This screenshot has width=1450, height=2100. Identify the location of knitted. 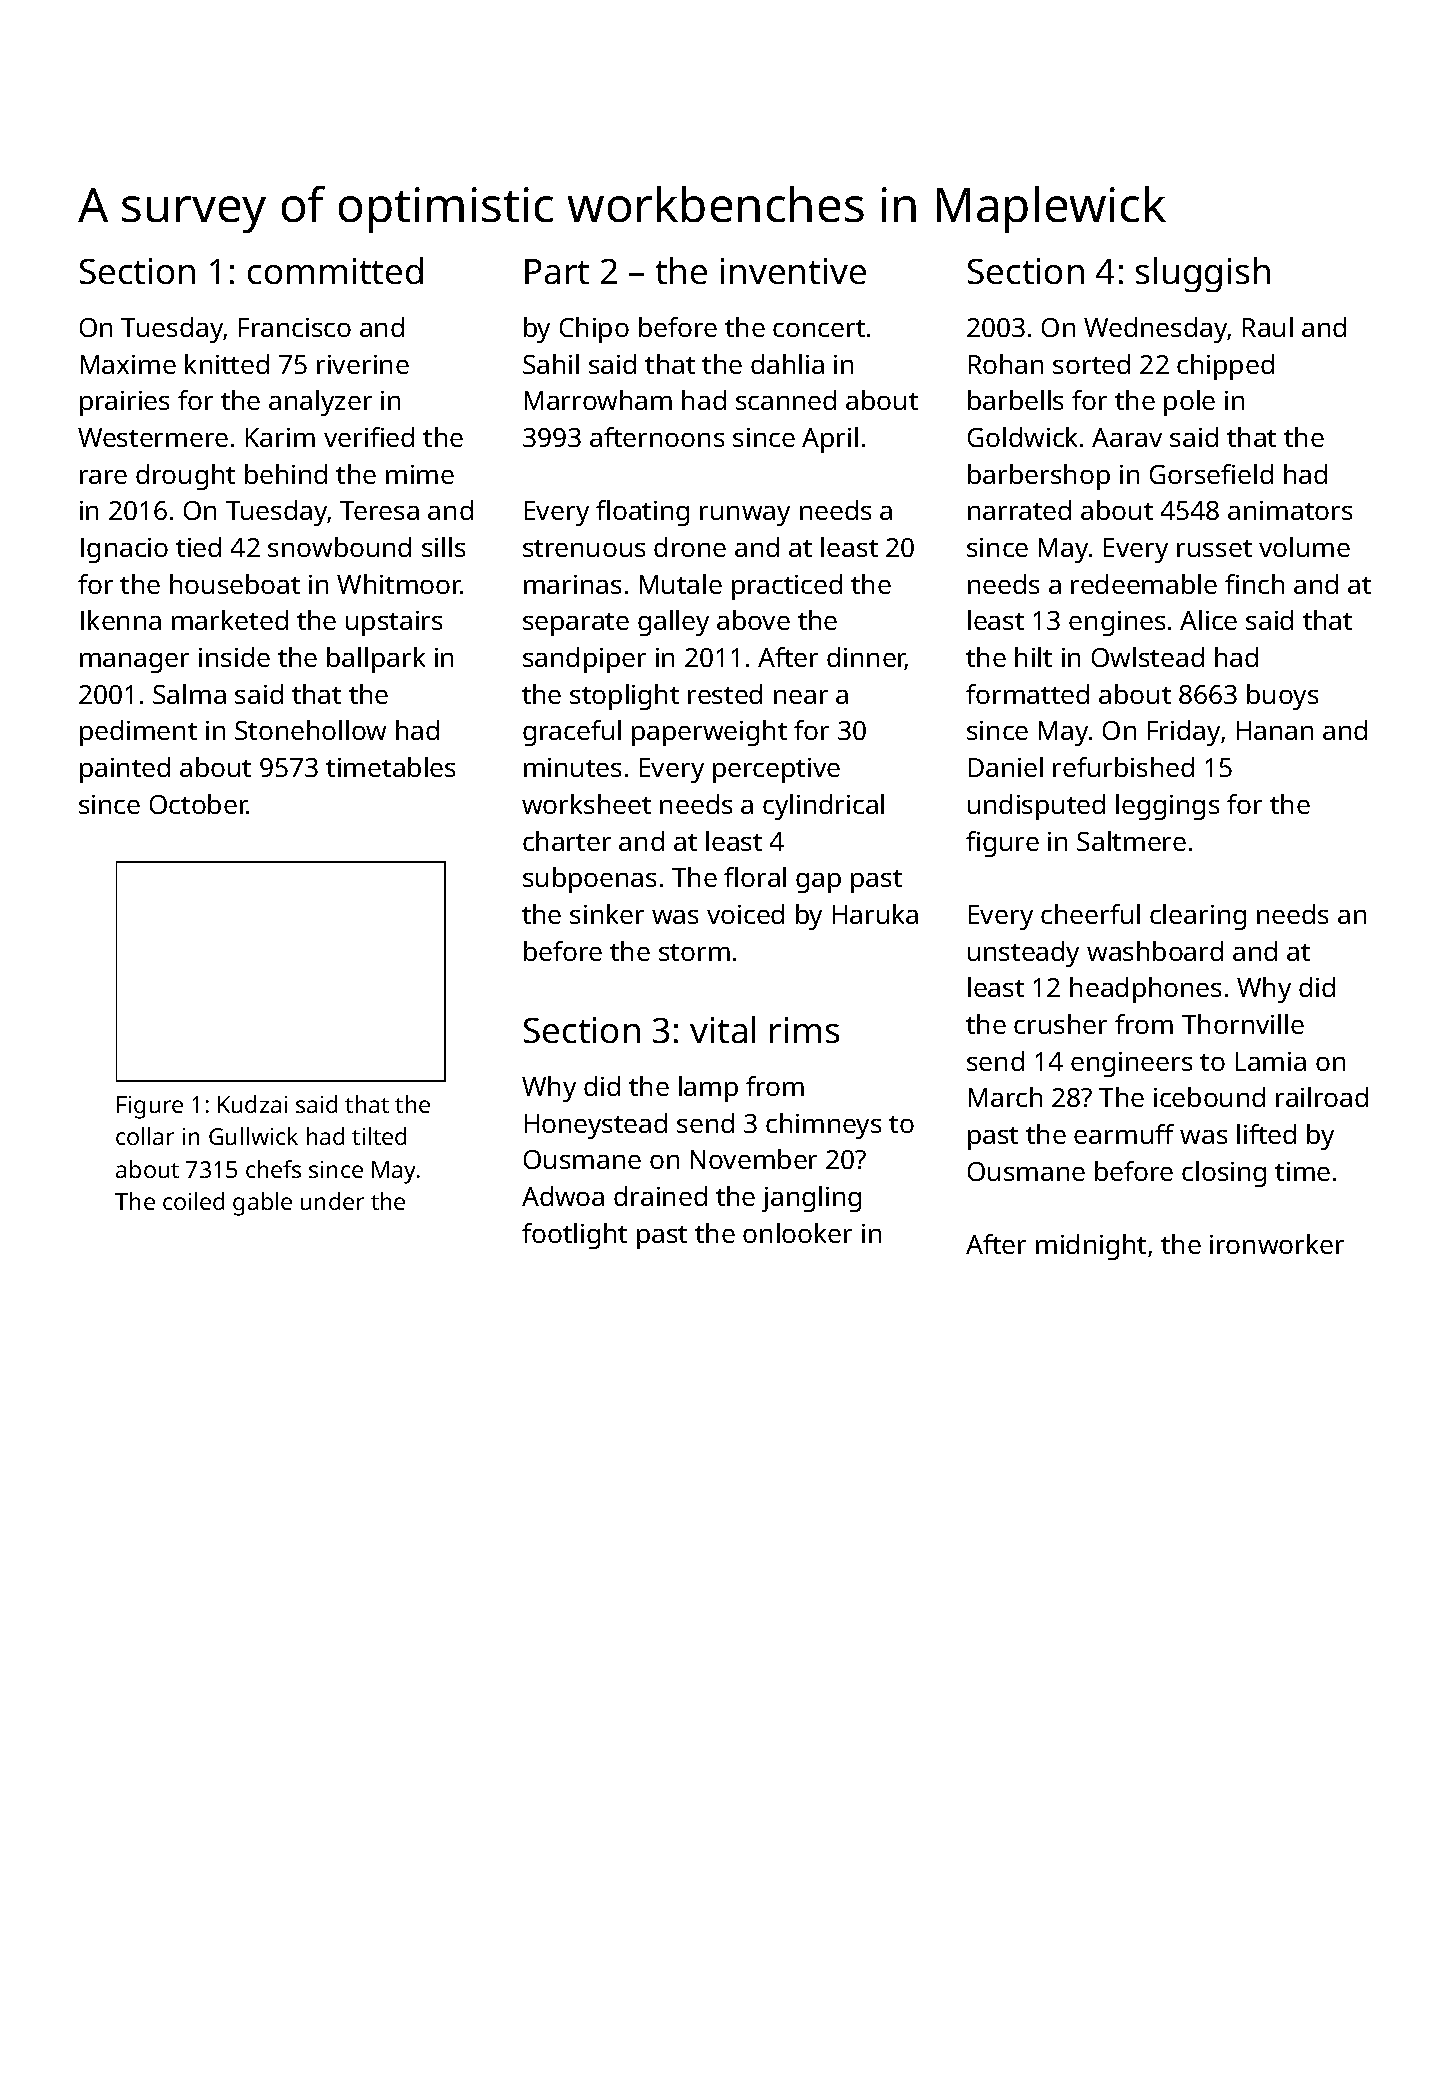
(227, 364).
